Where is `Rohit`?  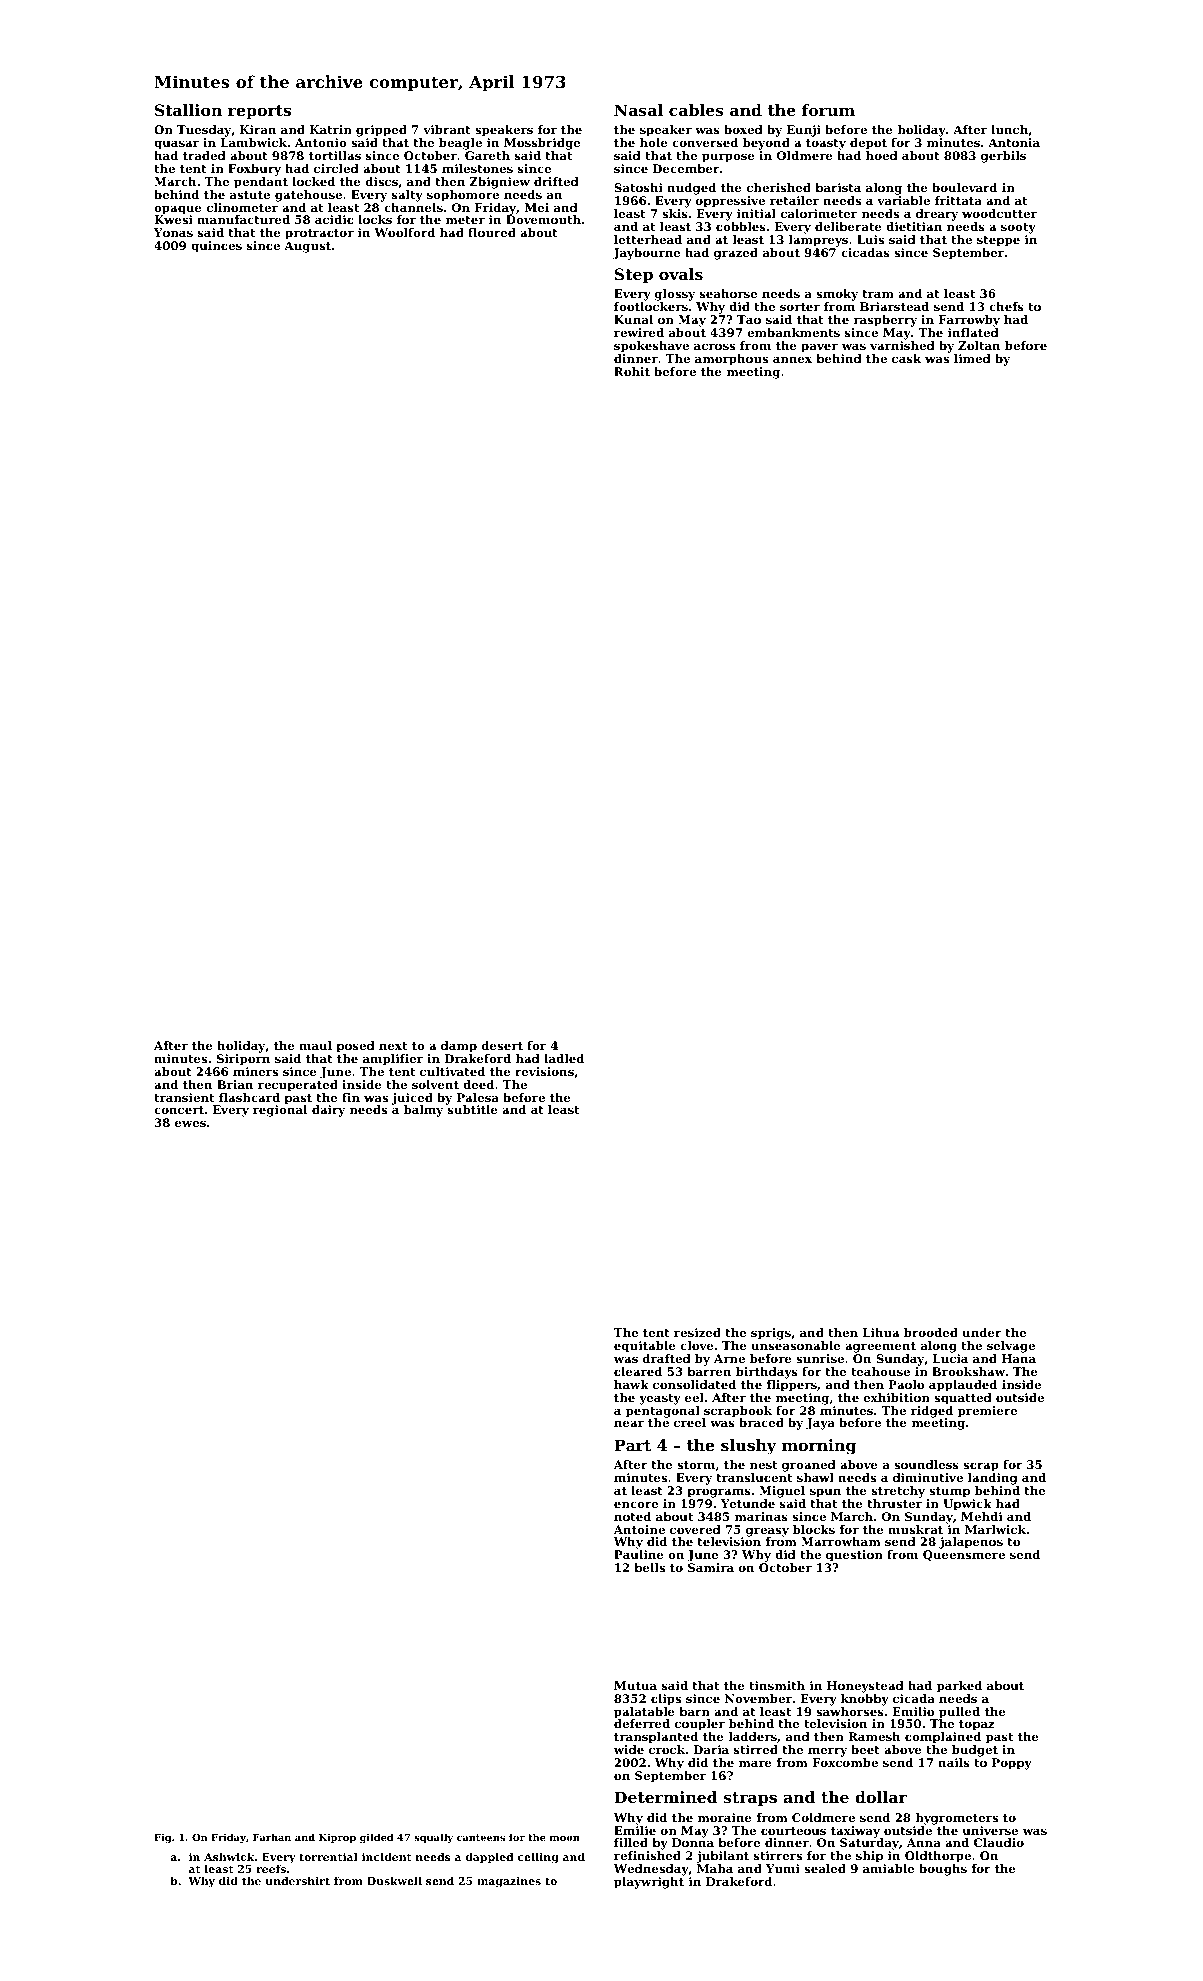 Rohit is located at coordinates (632, 371).
